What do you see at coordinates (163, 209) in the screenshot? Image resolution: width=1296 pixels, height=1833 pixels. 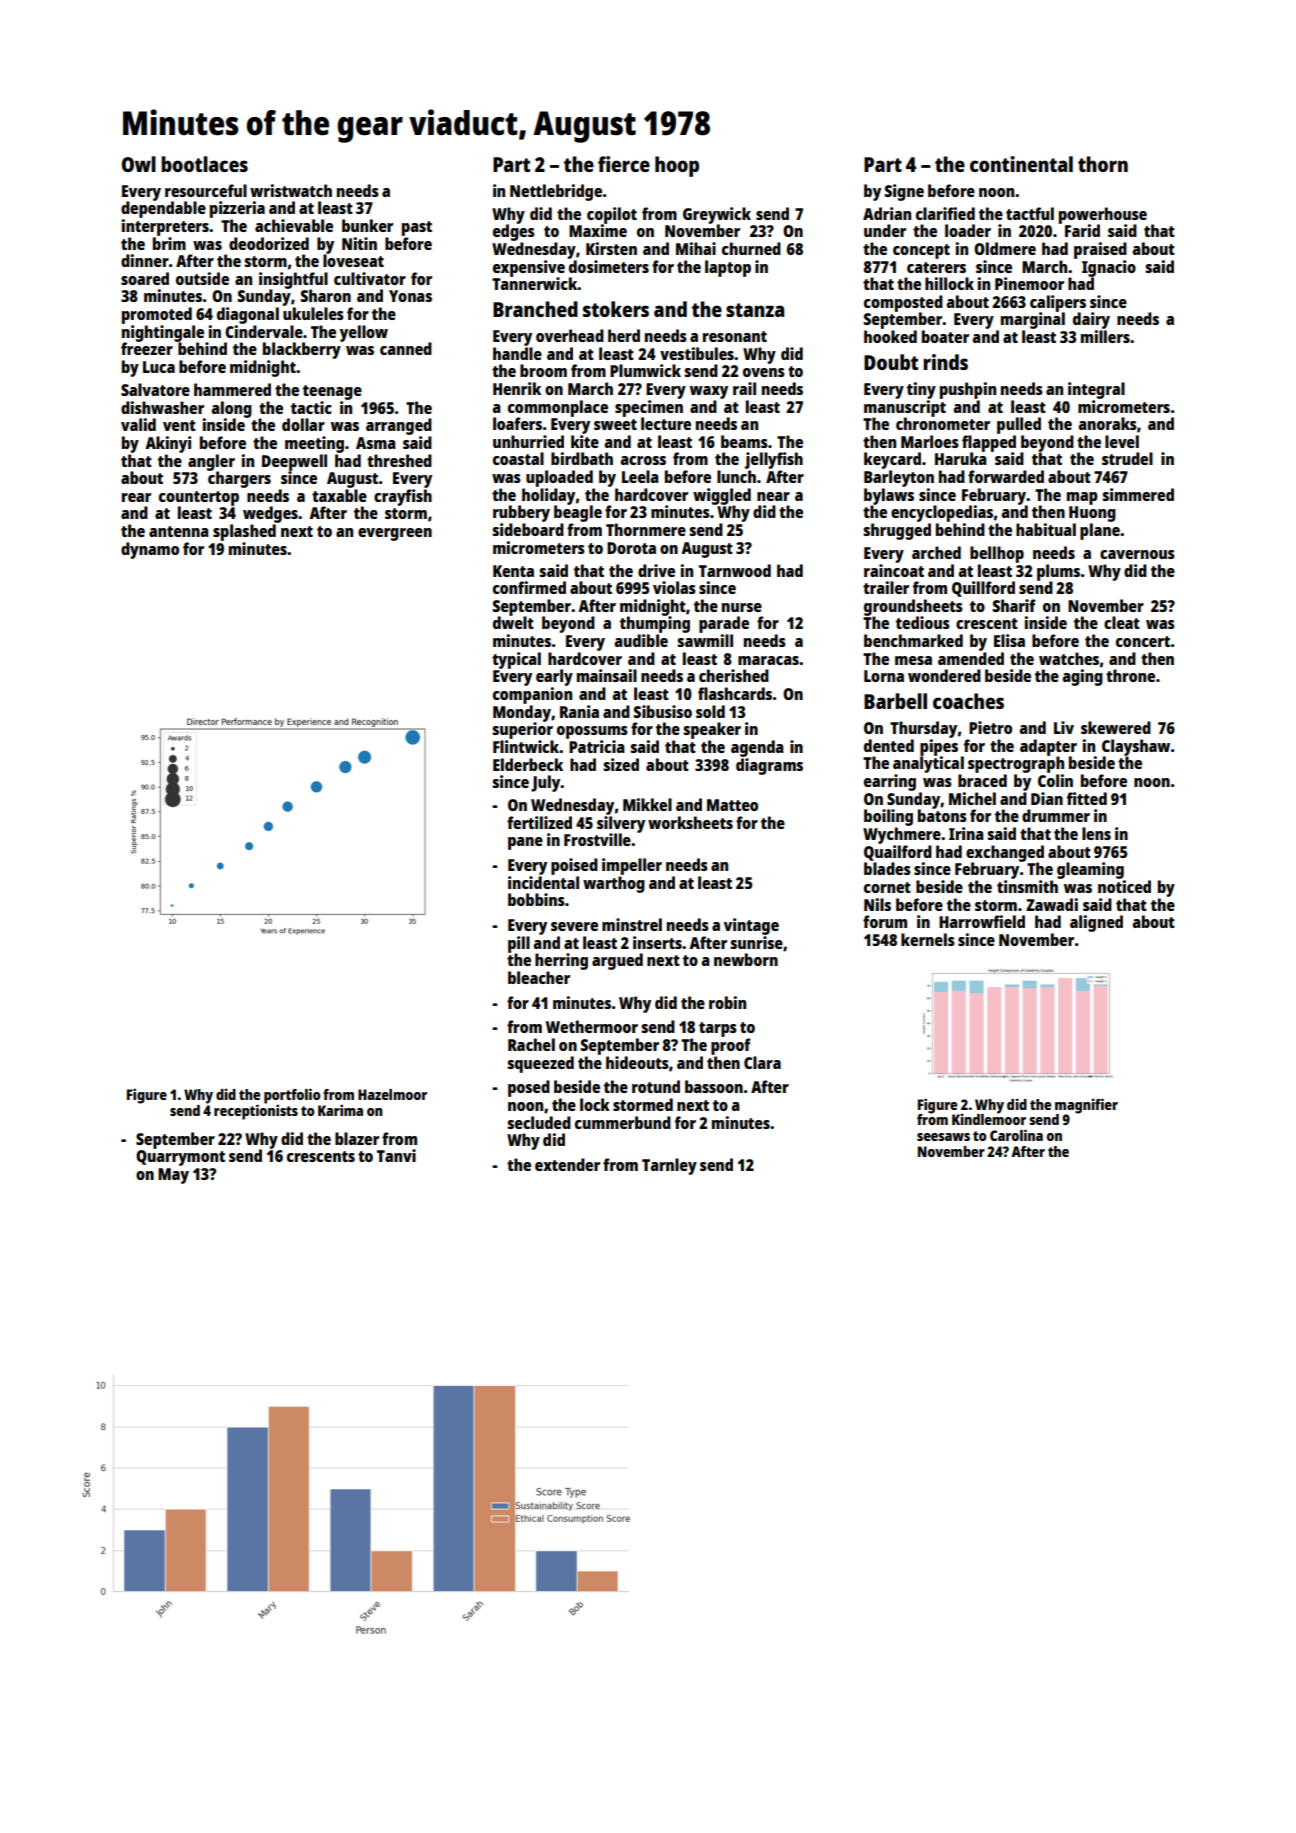 I see `dependable` at bounding box center [163, 209].
